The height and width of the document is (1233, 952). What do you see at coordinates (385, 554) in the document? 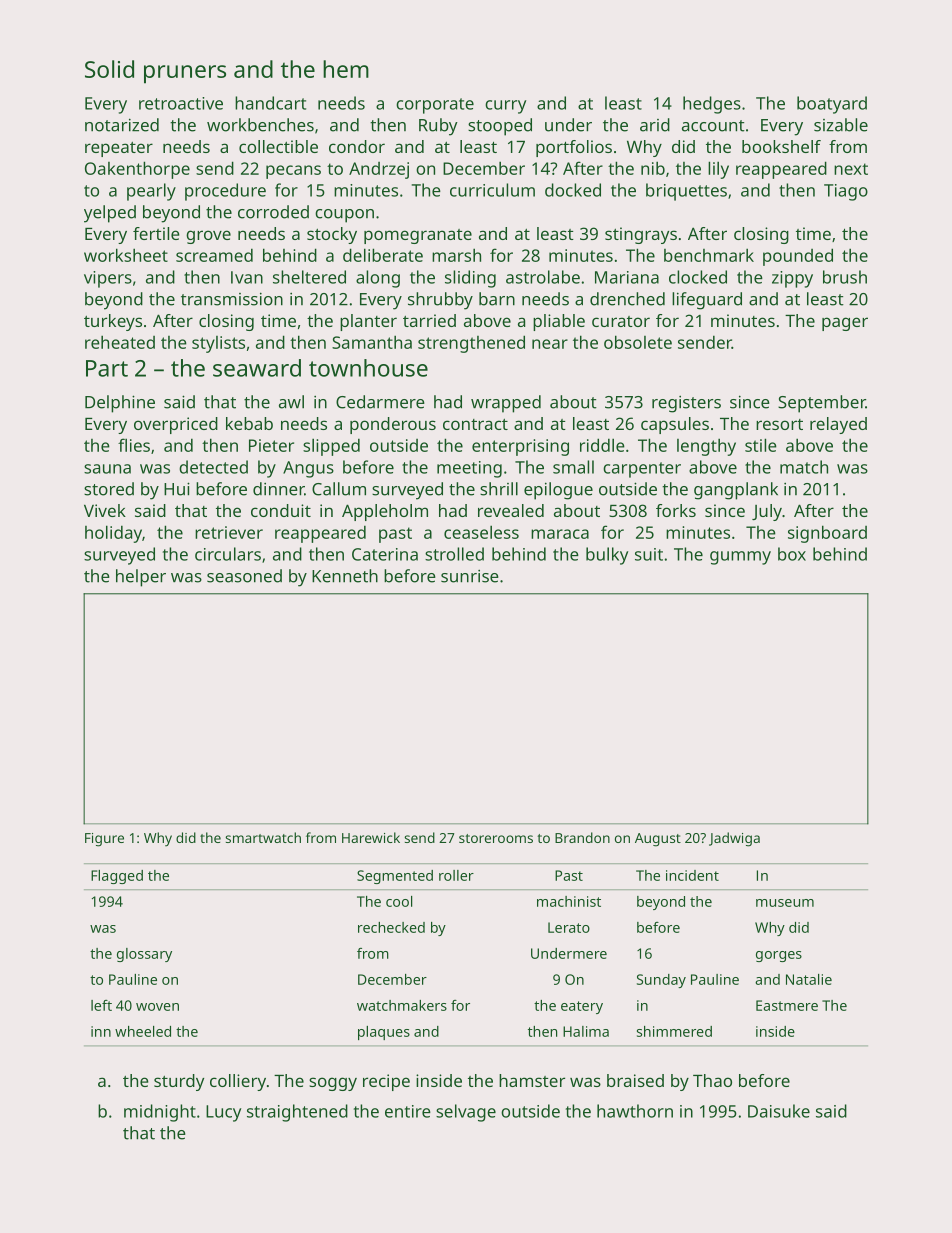
I see `Caterina` at bounding box center [385, 554].
